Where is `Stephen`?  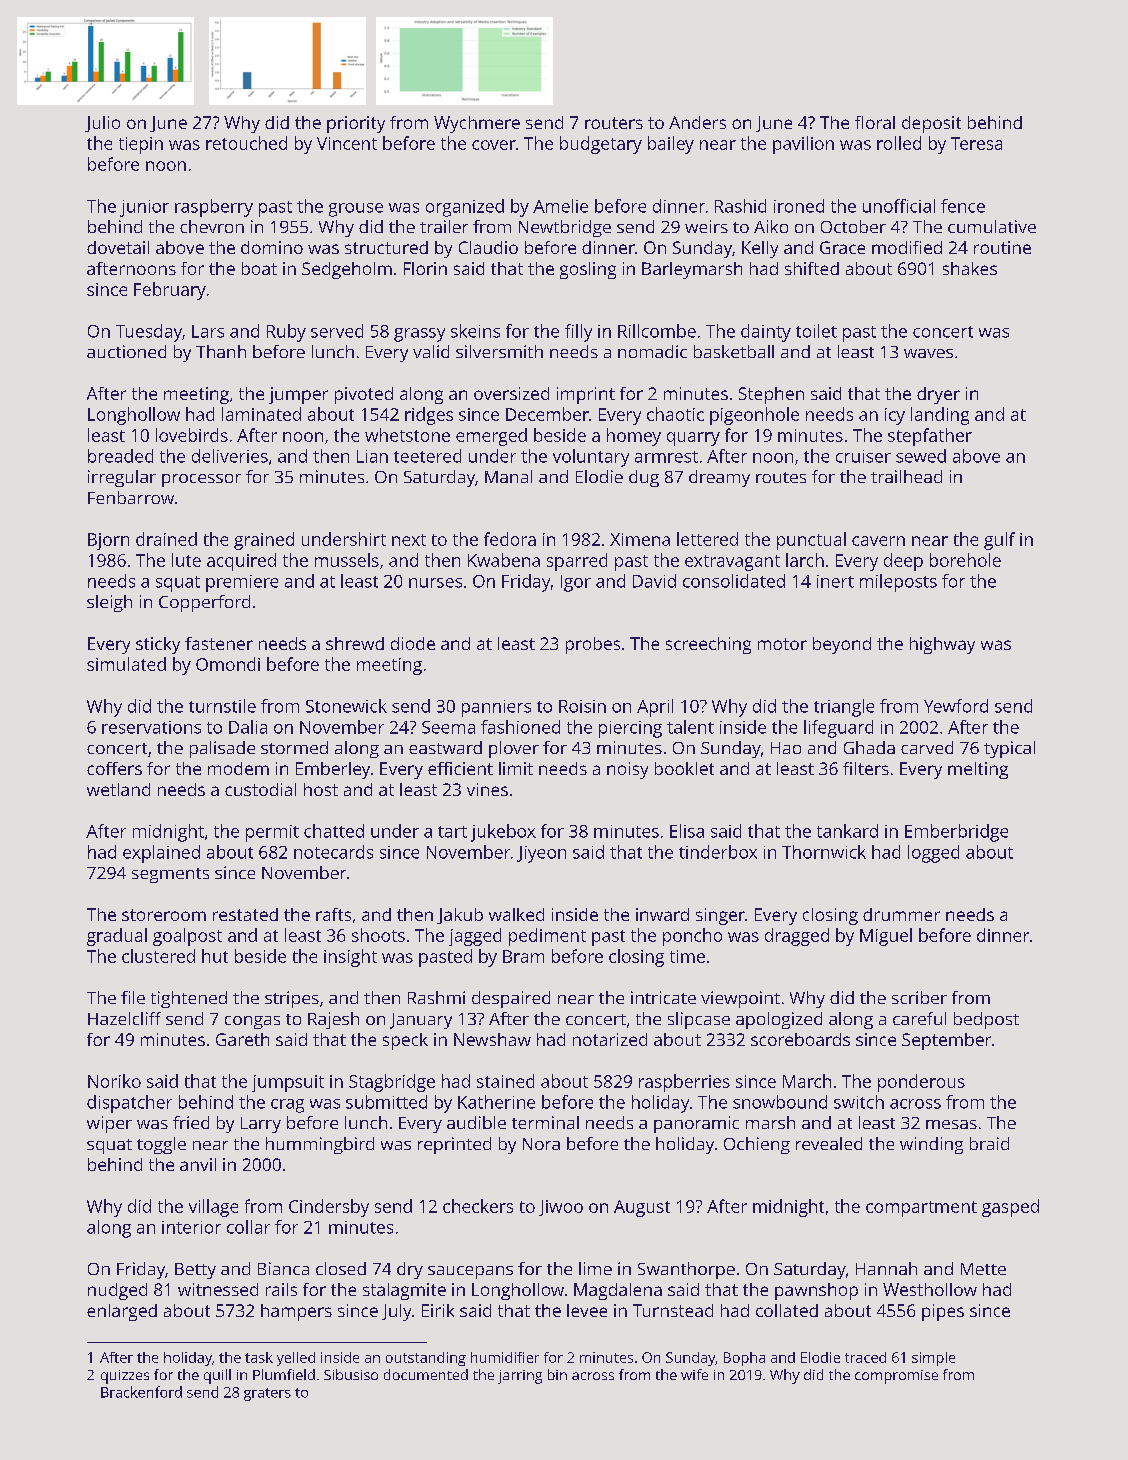 Stephen is located at coordinates (771, 395).
